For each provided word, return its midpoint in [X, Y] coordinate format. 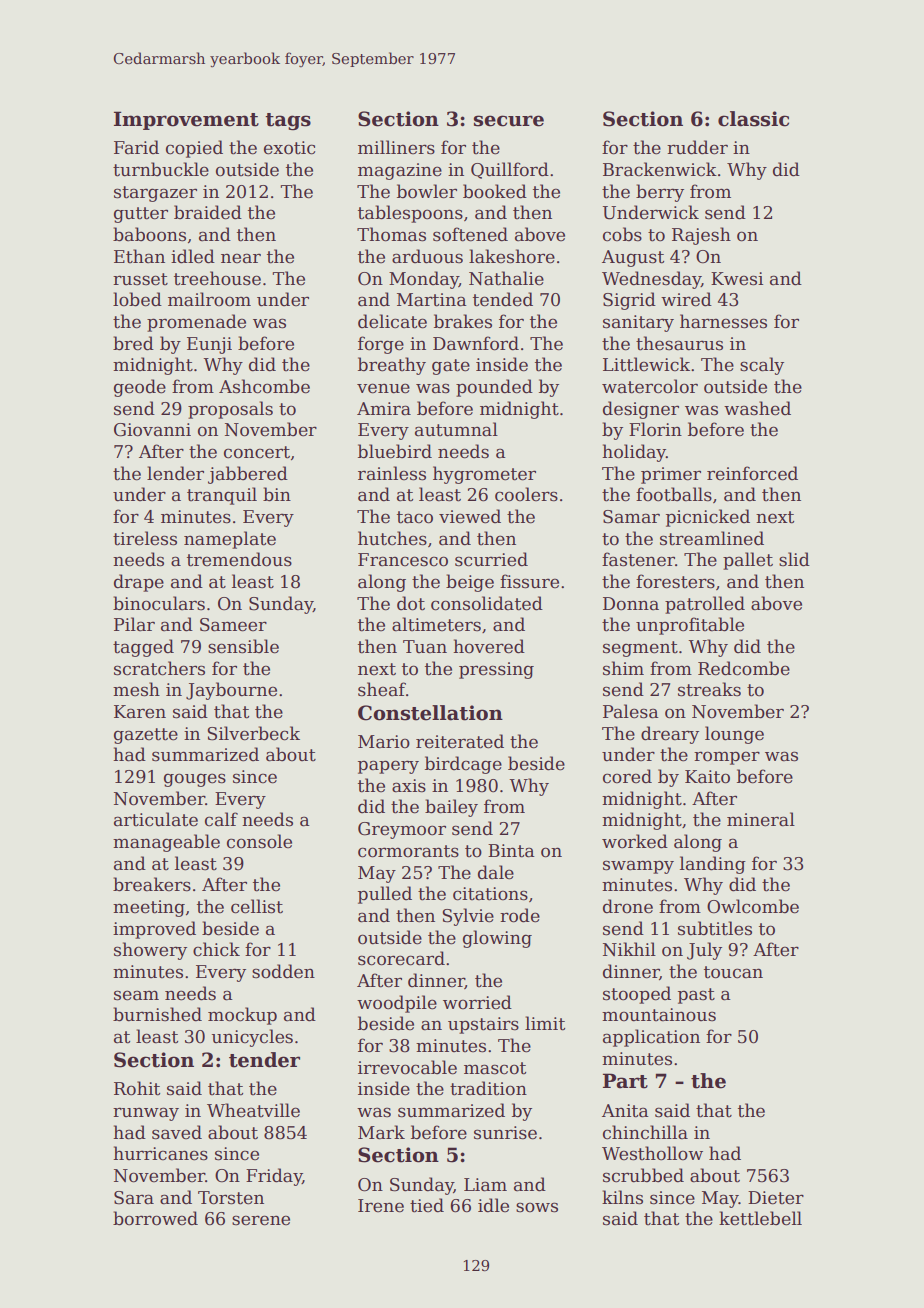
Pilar [134, 624]
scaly [762, 366]
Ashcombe [264, 386]
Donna [631, 604]
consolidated [487, 603]
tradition [488, 1088]
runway [146, 1114]
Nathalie [506, 278]
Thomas [391, 234]
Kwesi [737, 279]
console [259, 841]
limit [545, 1023]
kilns [622, 1197]
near [241, 258]
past [696, 996]
